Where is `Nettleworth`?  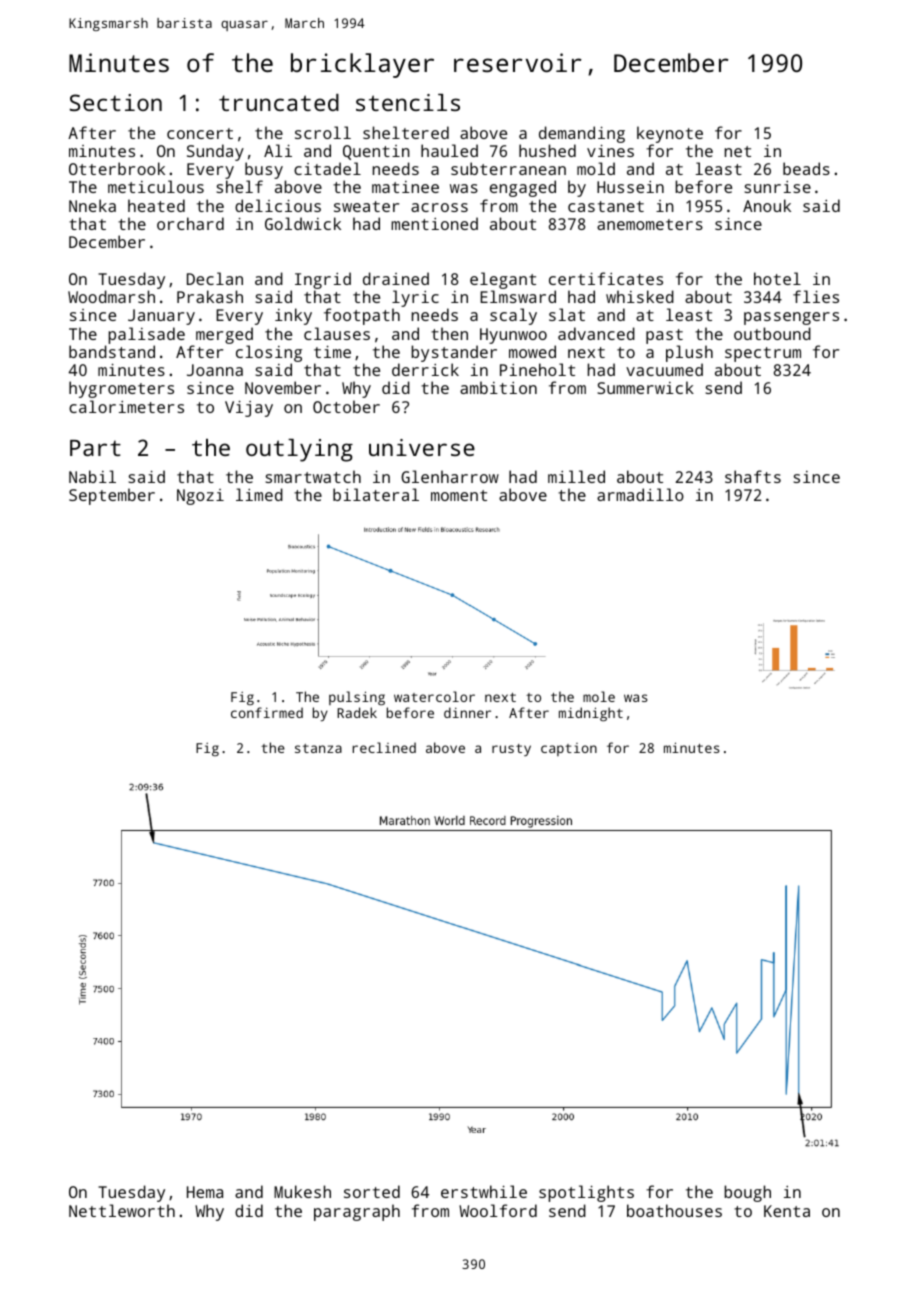
Nettleworth is located at coordinates (122, 1210).
